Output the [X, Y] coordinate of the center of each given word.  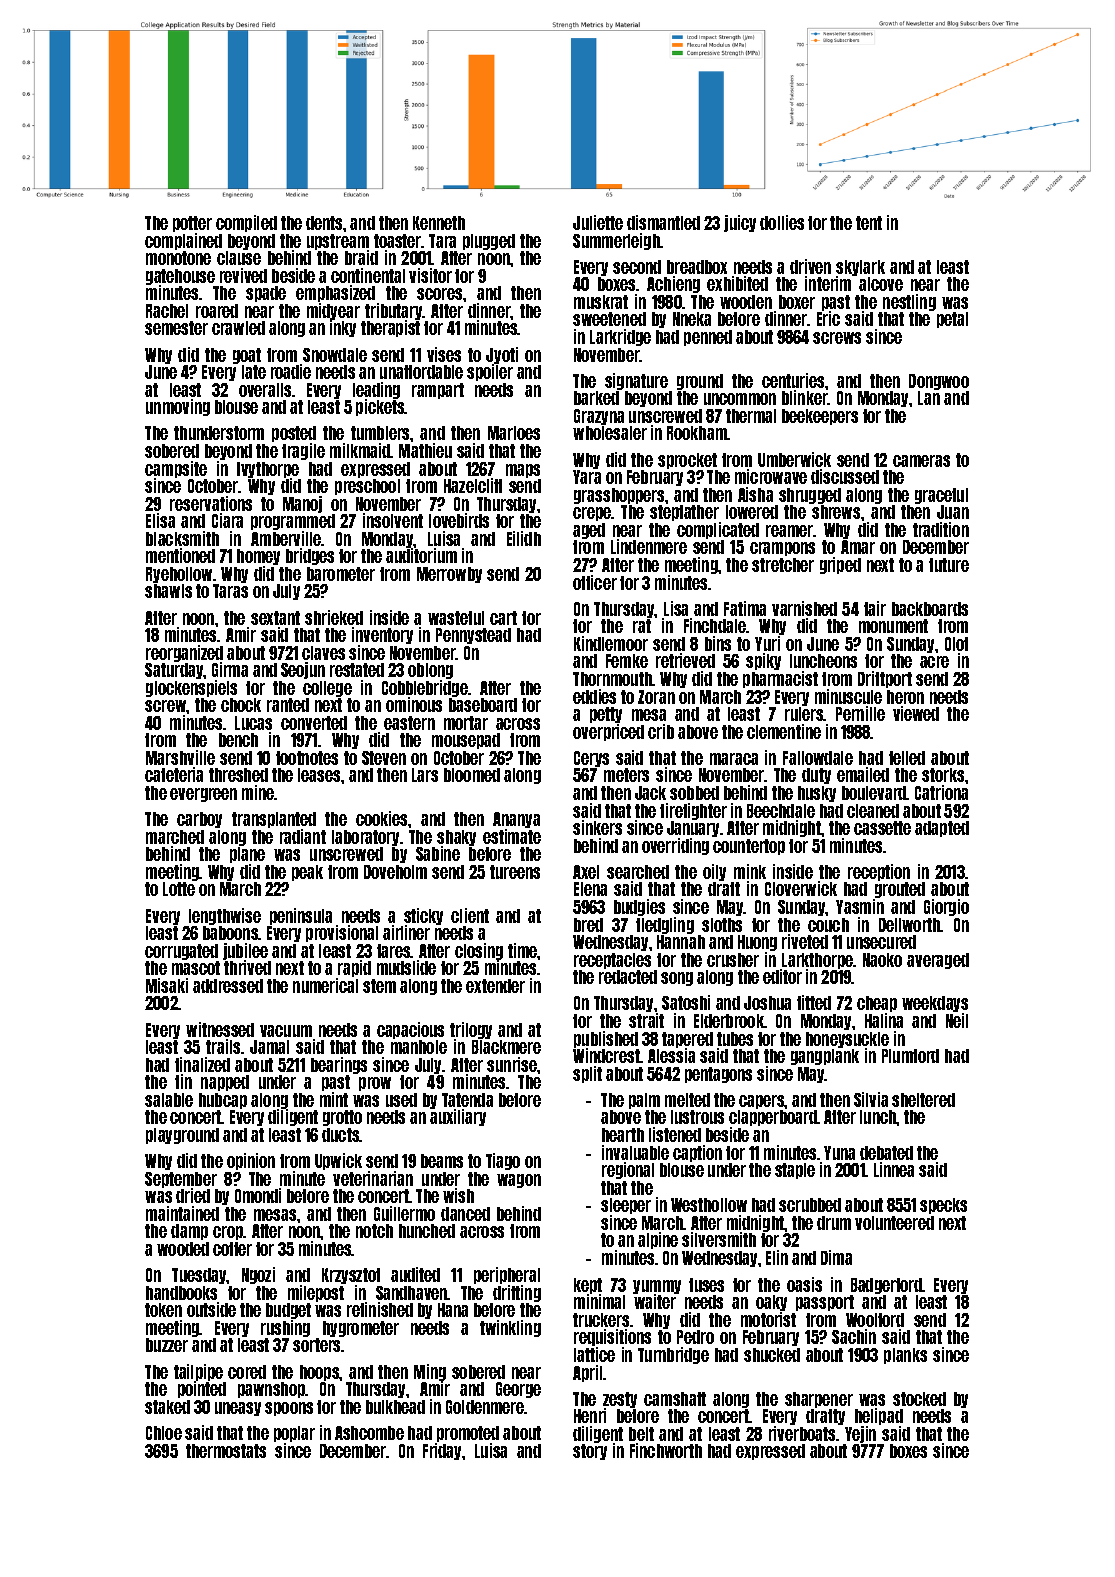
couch [828, 925]
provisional [342, 933]
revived [243, 275]
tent [869, 223]
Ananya [516, 820]
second [637, 267]
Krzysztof [351, 1276]
